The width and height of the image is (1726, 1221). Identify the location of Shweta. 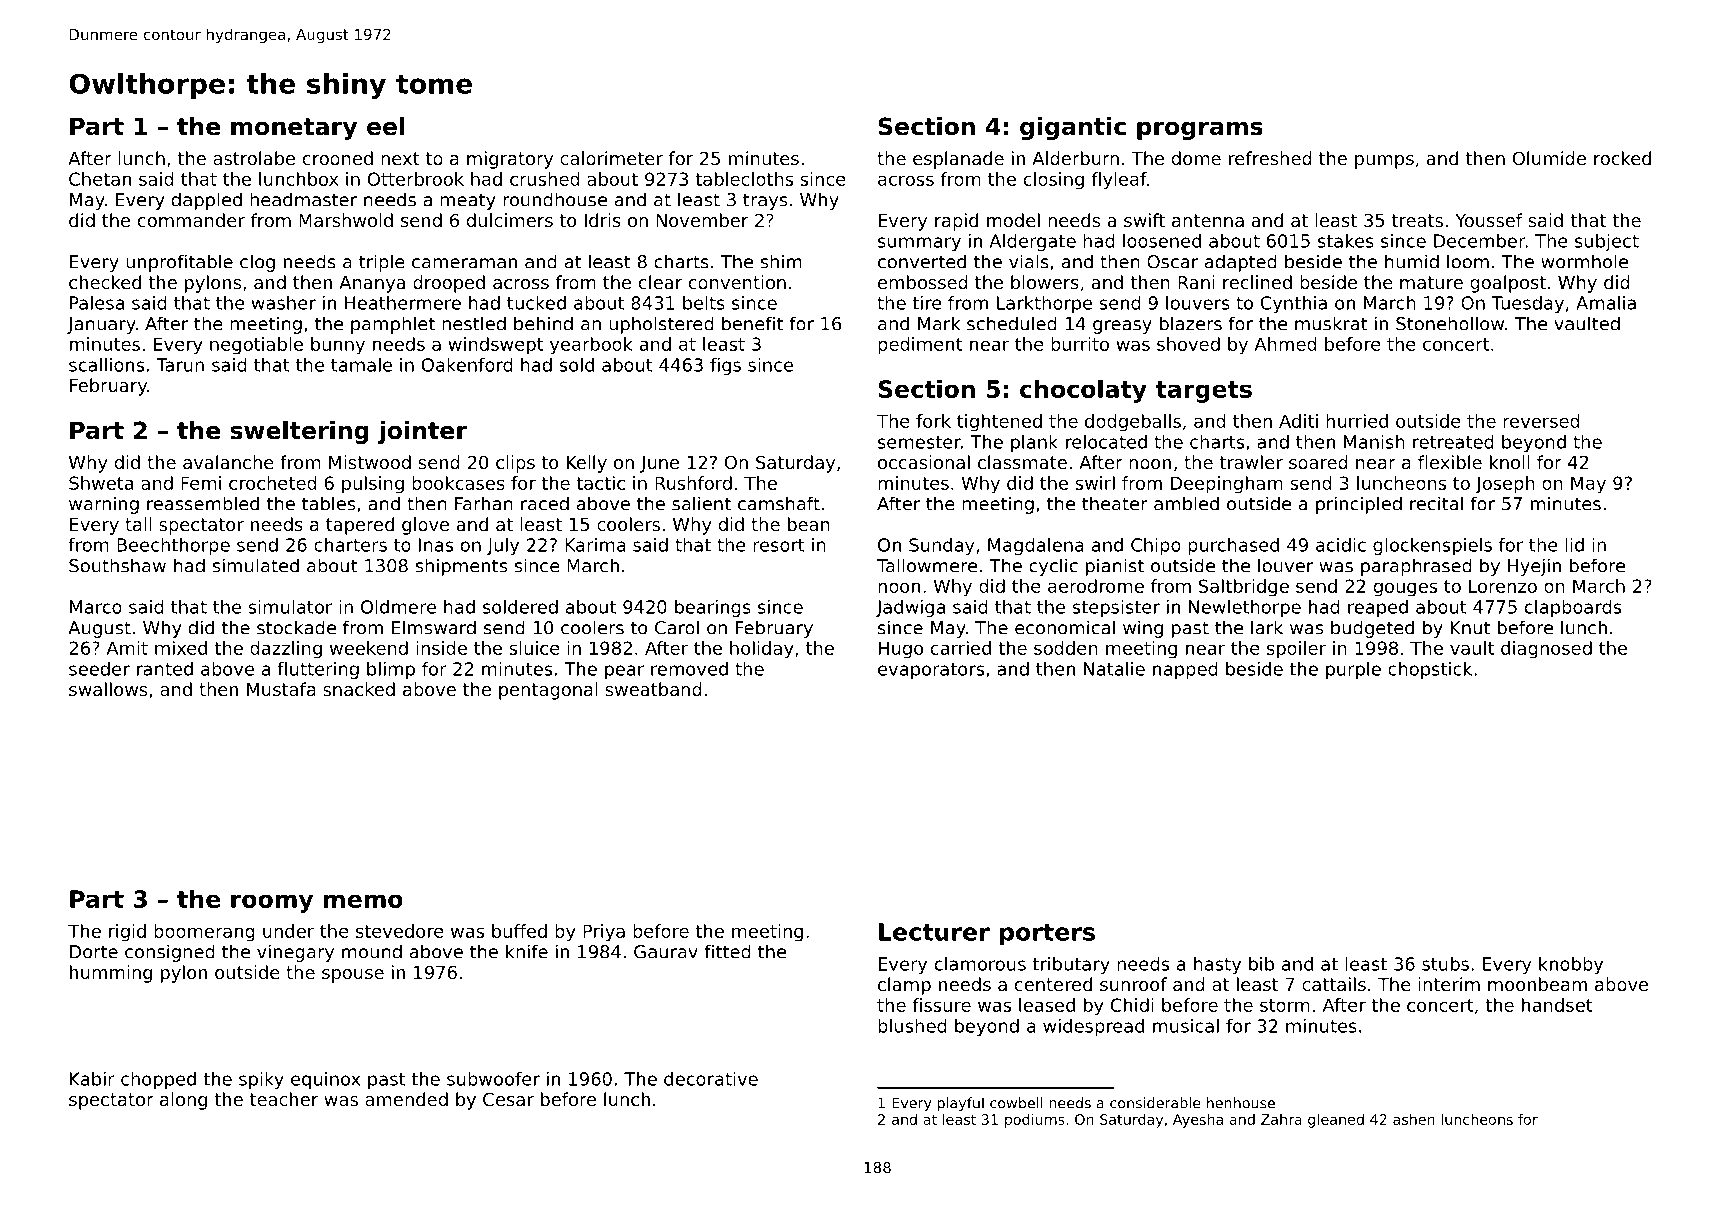
(101, 483).
